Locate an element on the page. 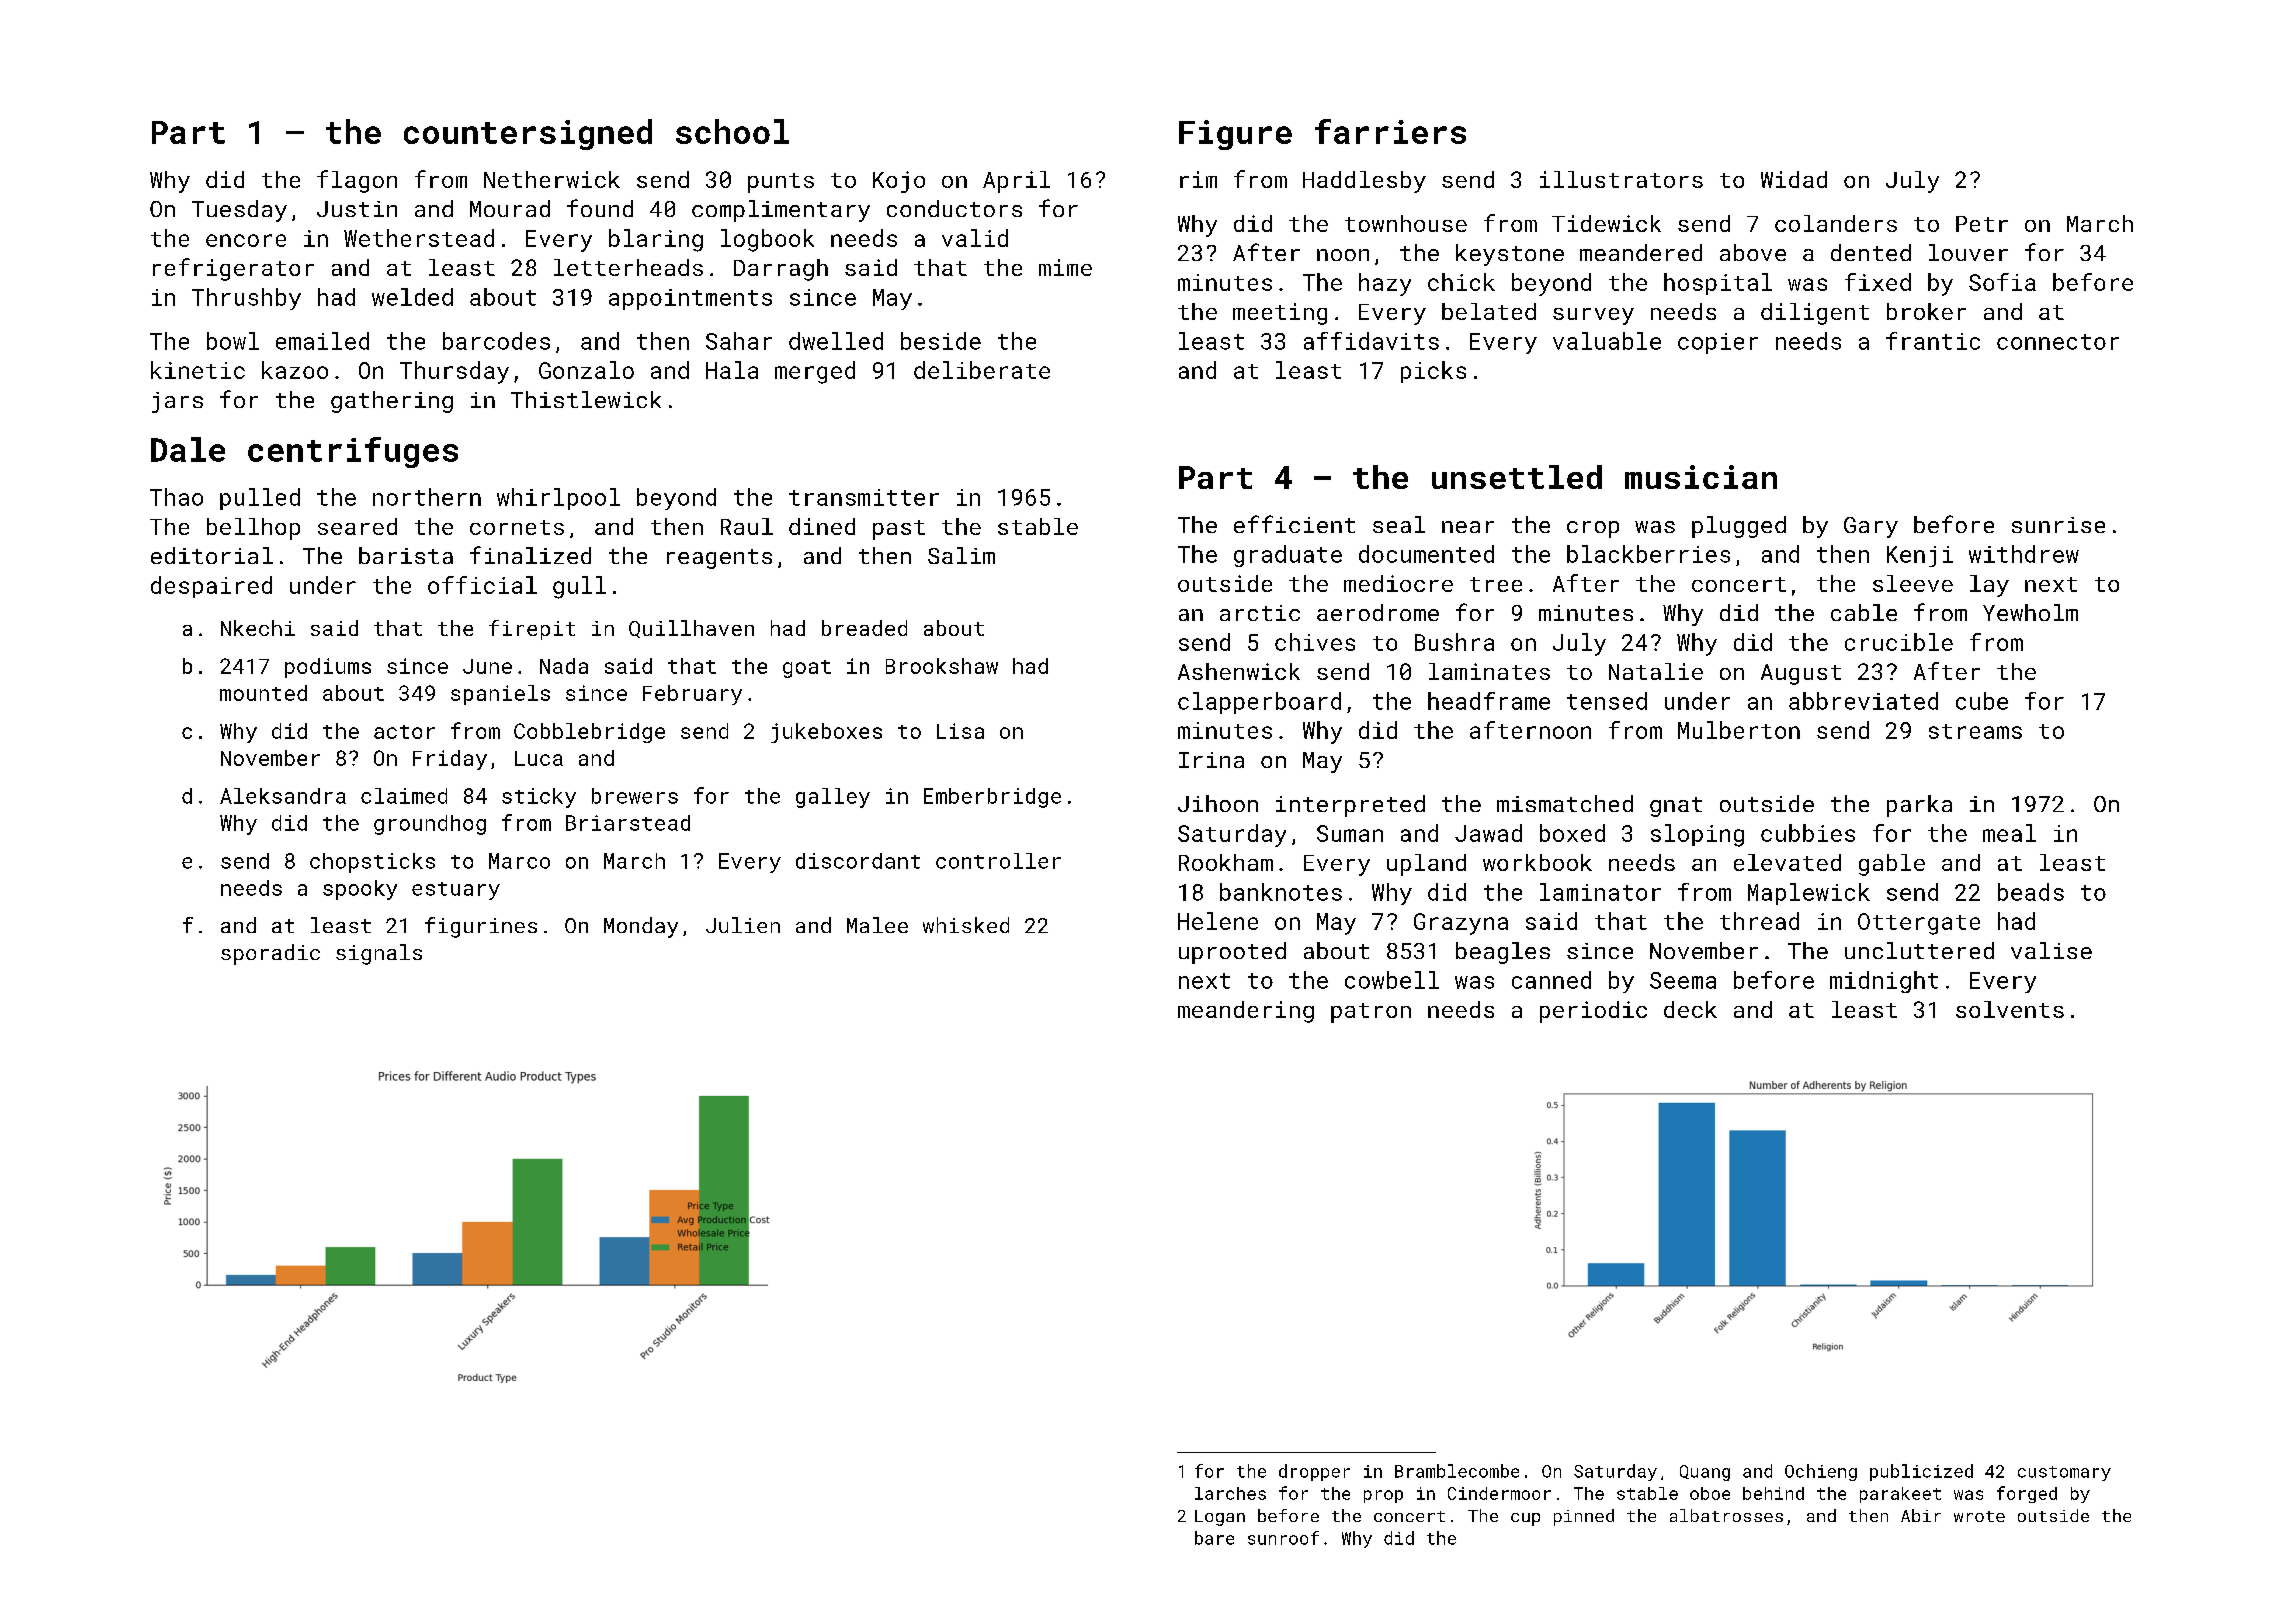 This image has height=1620, width=2292. mounted is located at coordinates (263, 693).
